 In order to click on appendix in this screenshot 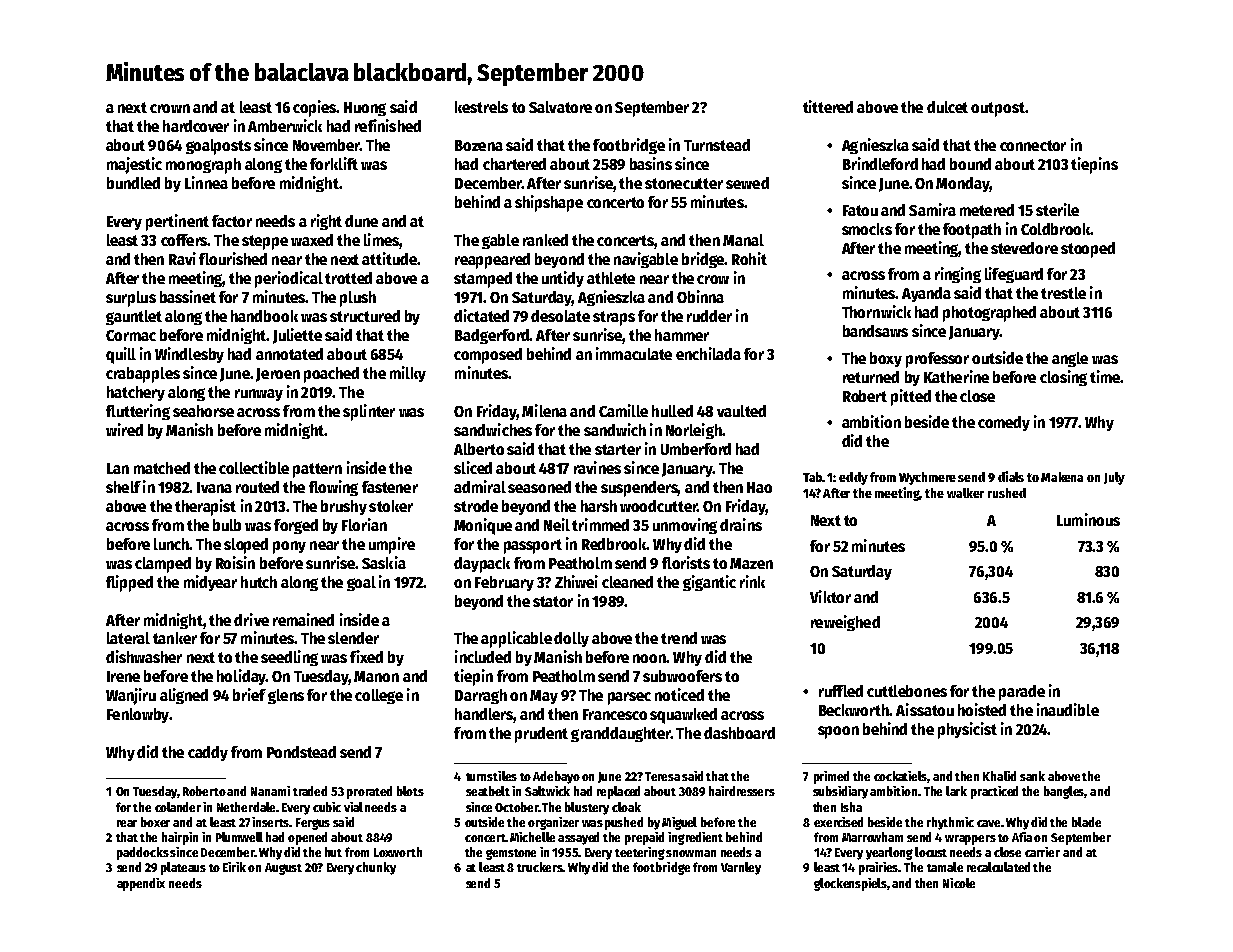, I will do `click(141, 884)`.
